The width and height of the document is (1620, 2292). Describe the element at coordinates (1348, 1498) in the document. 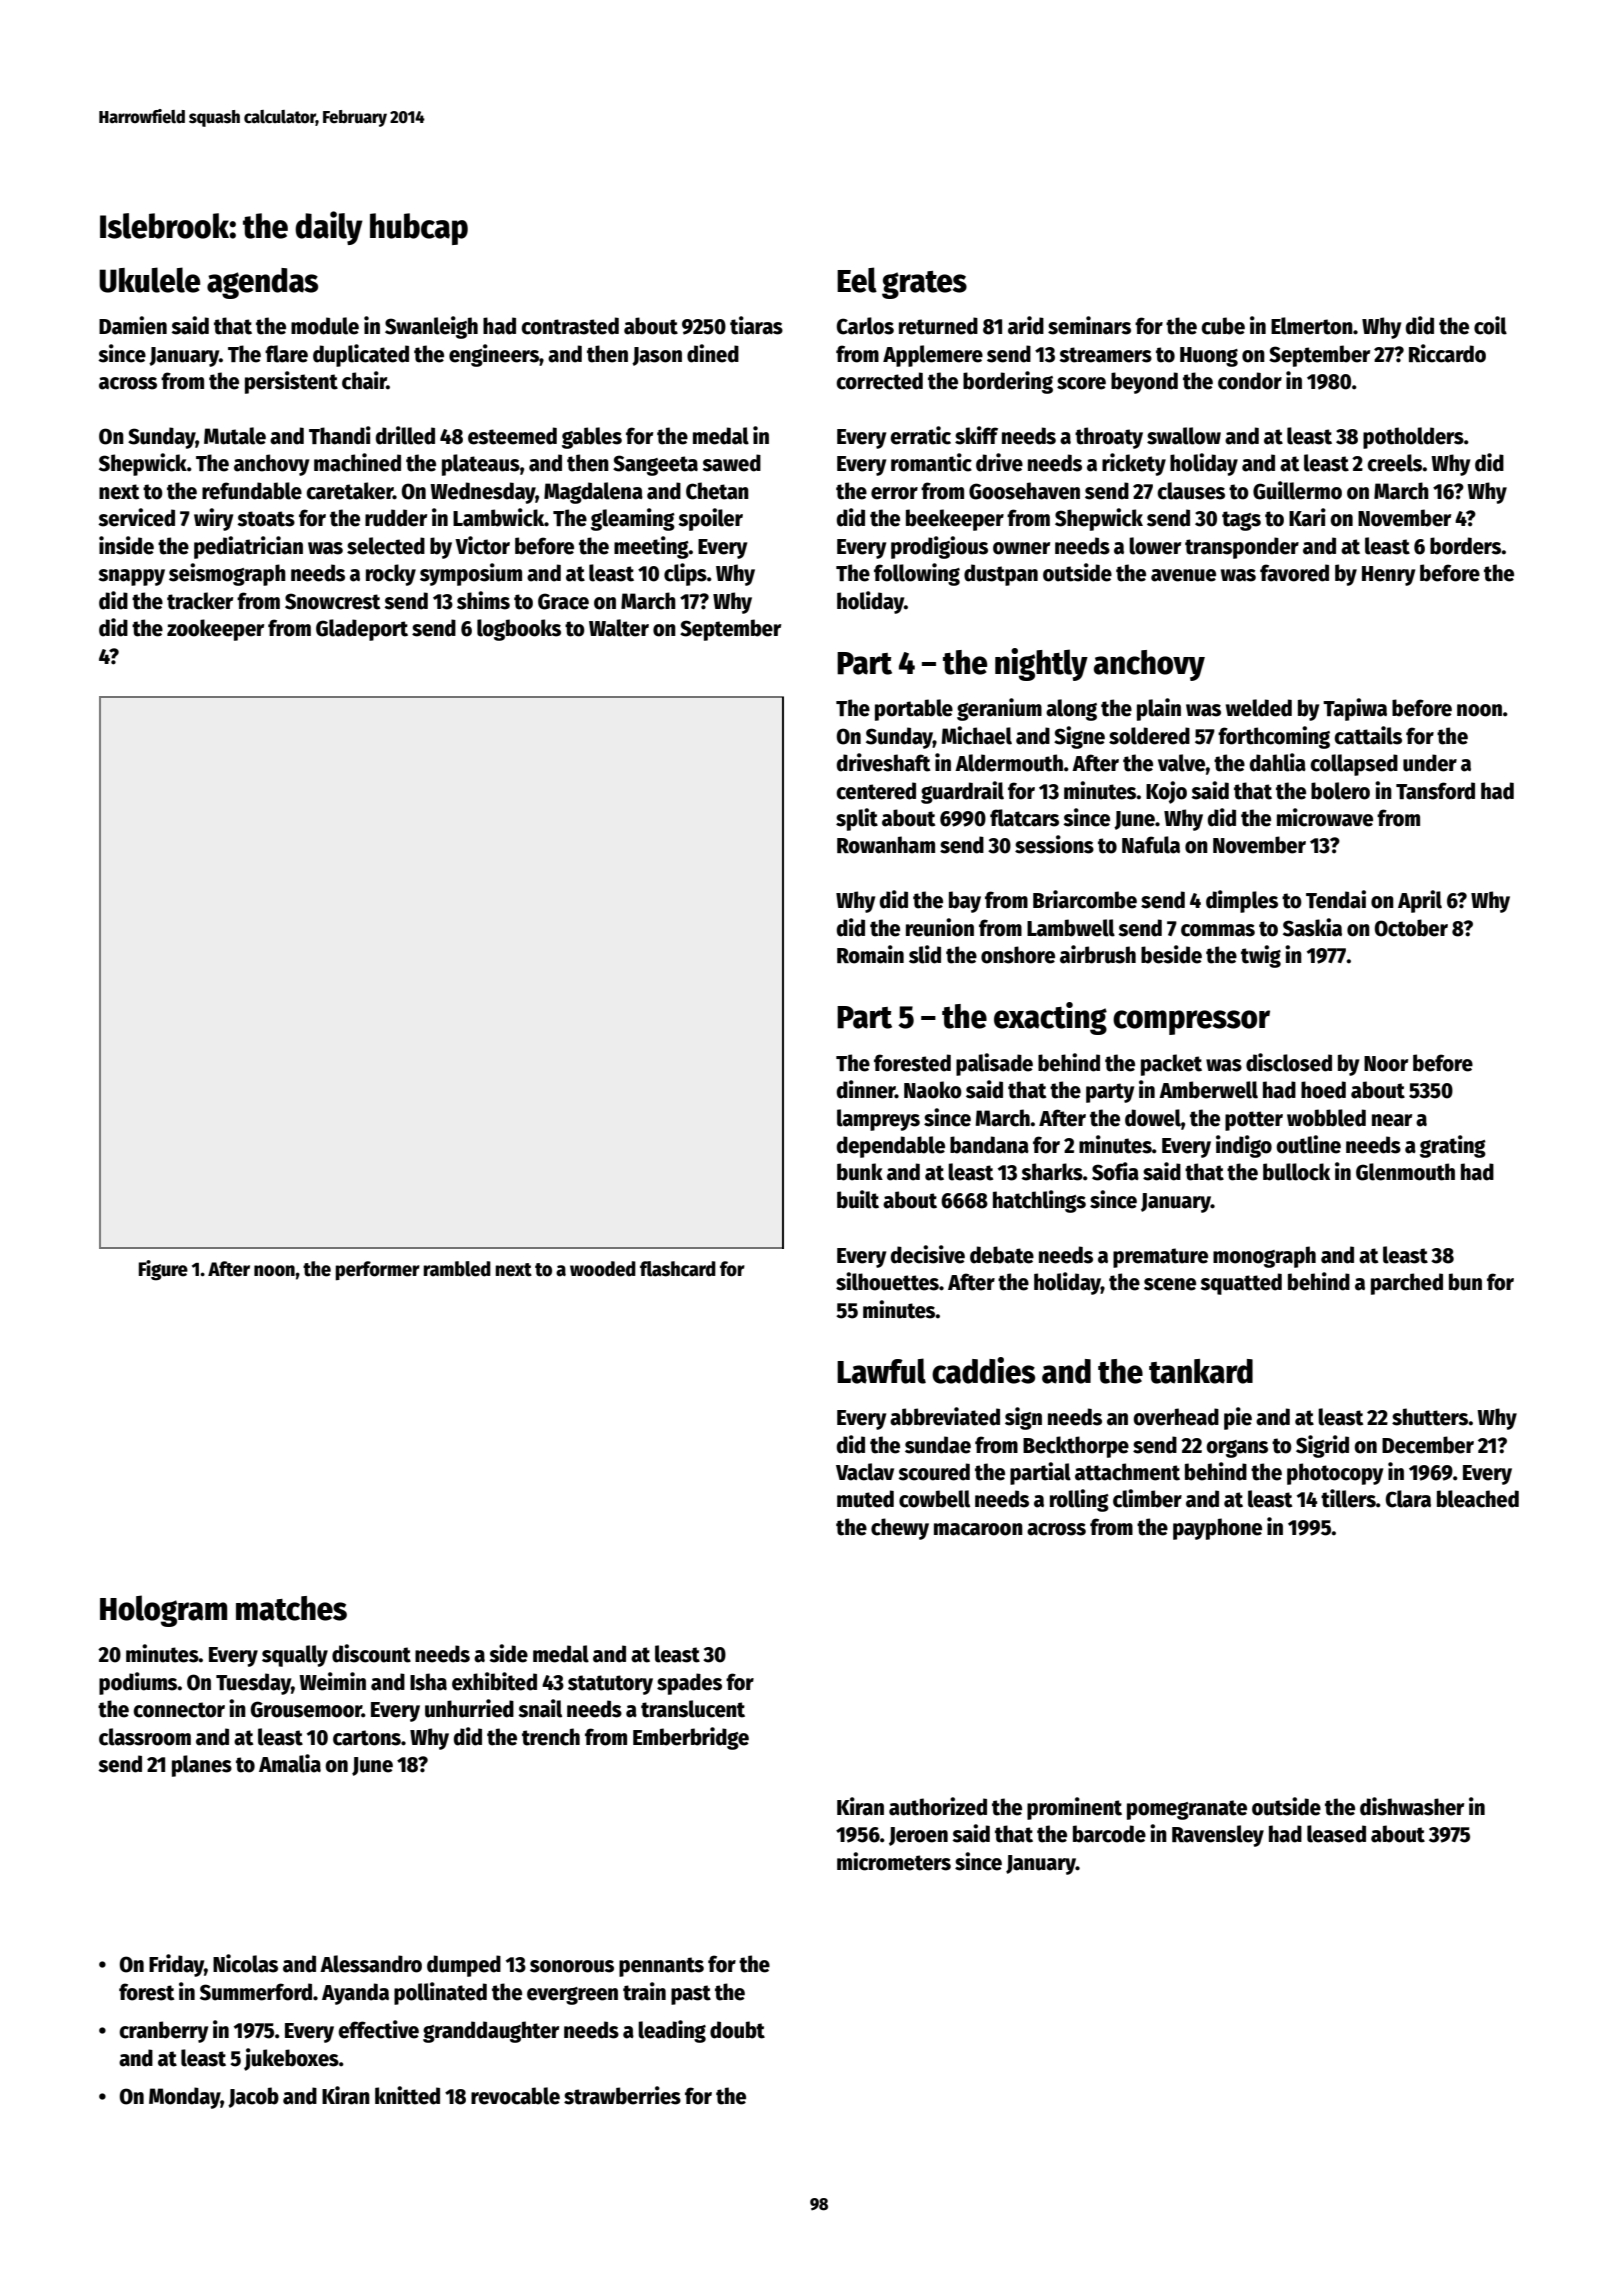

I see `tillers` at that location.
